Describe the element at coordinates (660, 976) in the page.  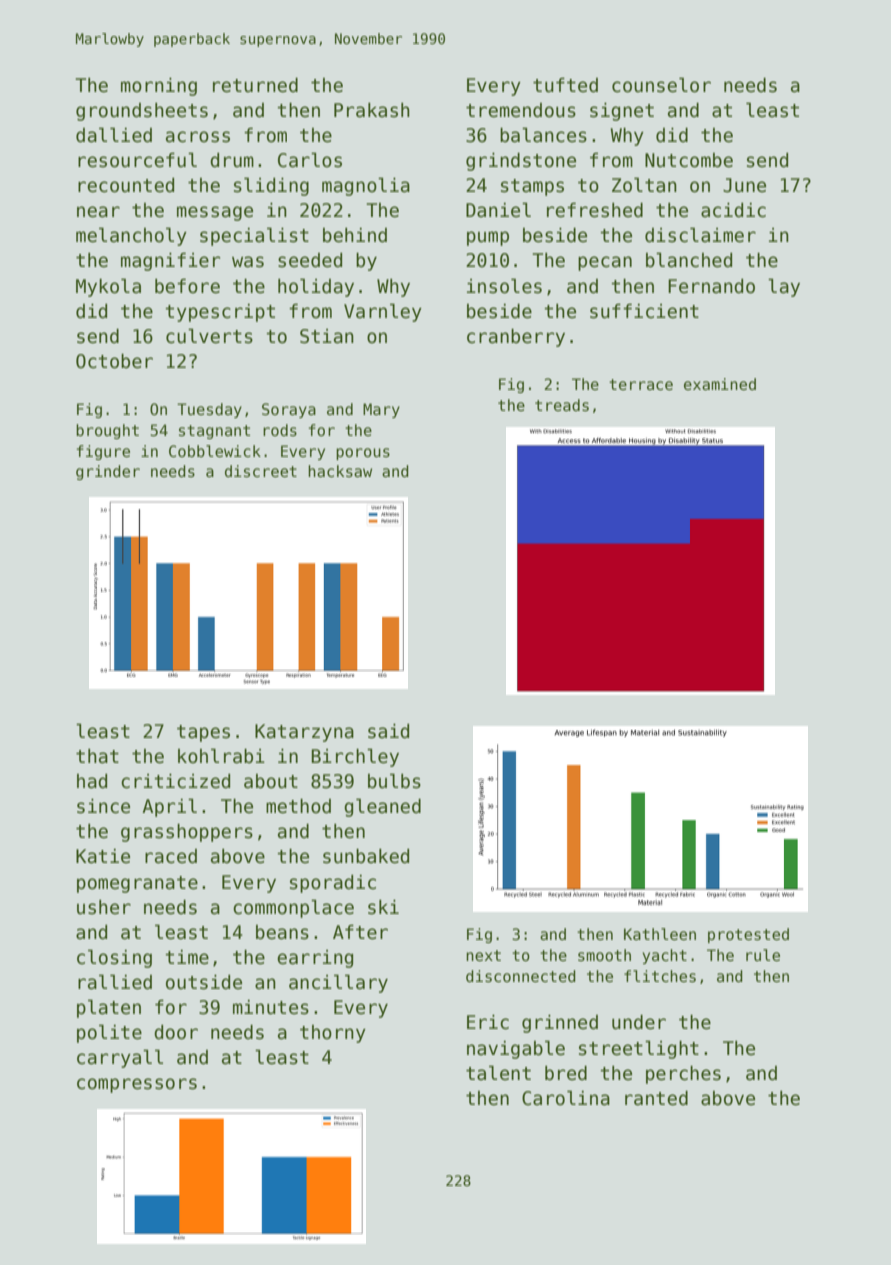
I see `flitches` at that location.
